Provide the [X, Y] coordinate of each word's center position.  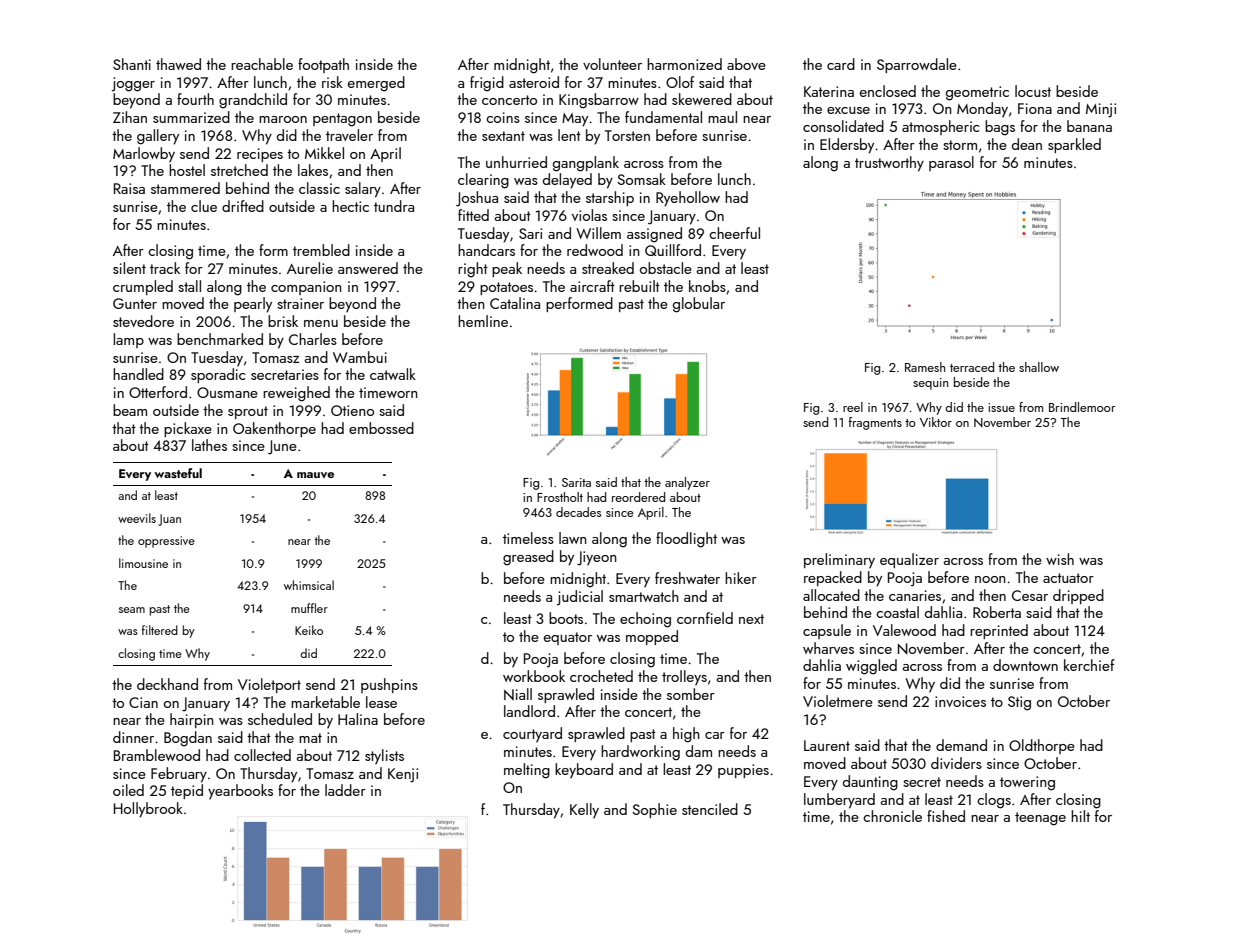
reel [853, 407]
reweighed [296, 394]
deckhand [167, 684]
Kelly [584, 811]
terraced [972, 367]
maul [722, 117]
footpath [323, 65]
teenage [1040, 819]
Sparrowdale [917, 65]
